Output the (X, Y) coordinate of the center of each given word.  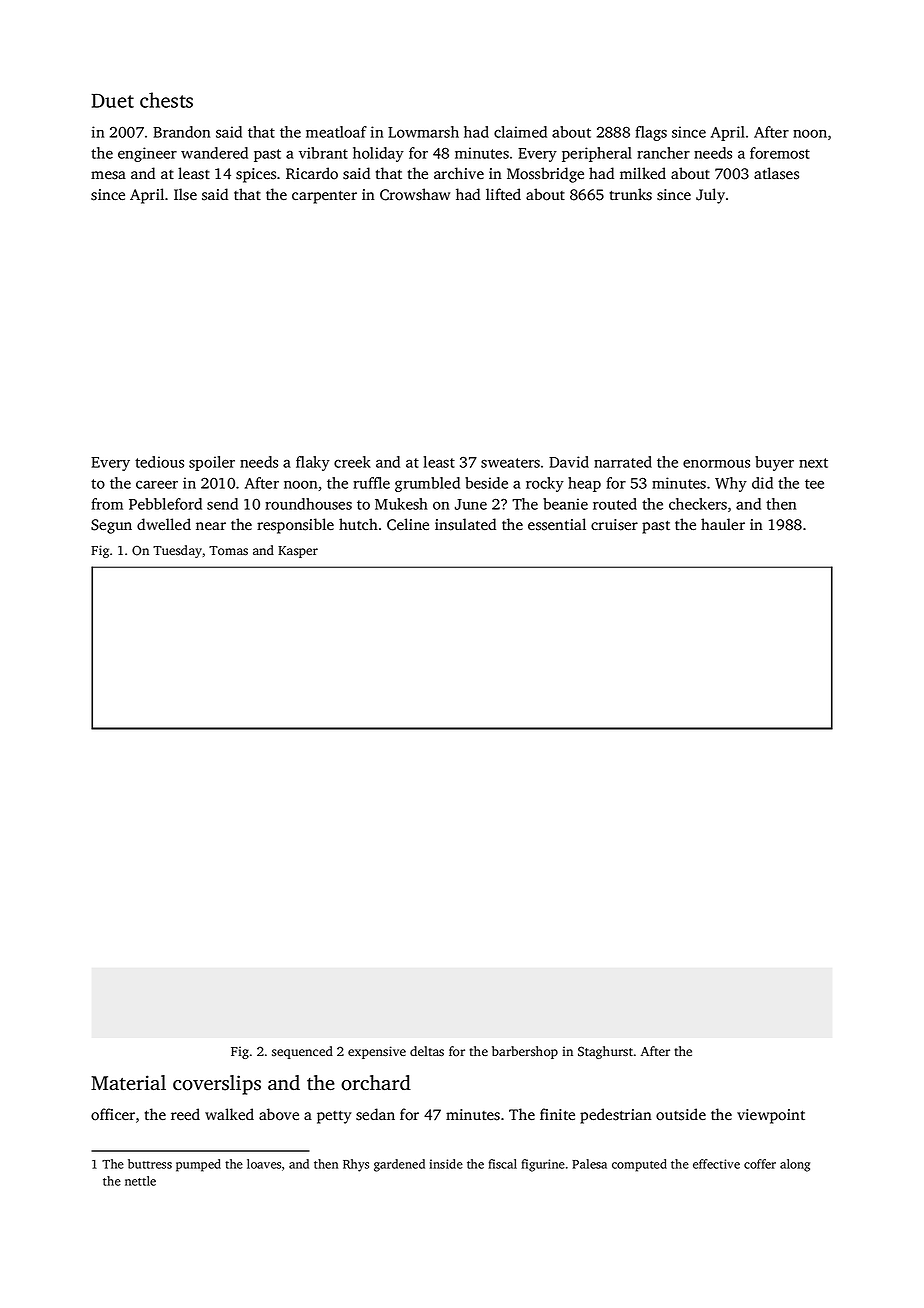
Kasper (298, 552)
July (710, 196)
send (222, 504)
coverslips (217, 1085)
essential (557, 524)
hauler (723, 524)
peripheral (597, 154)
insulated (465, 524)
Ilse (185, 194)
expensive (377, 1052)
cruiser (614, 525)
